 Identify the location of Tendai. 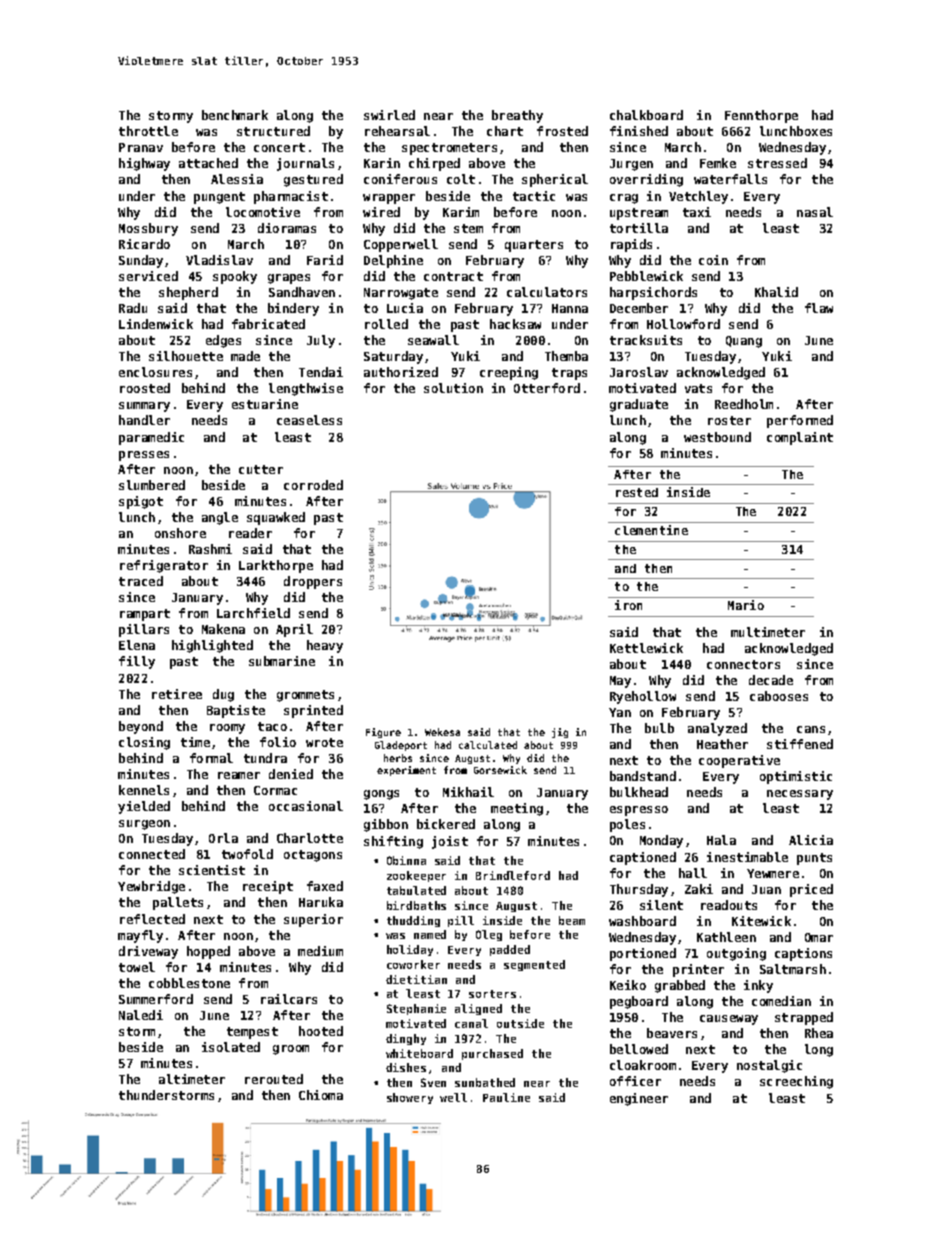
(321, 372).
